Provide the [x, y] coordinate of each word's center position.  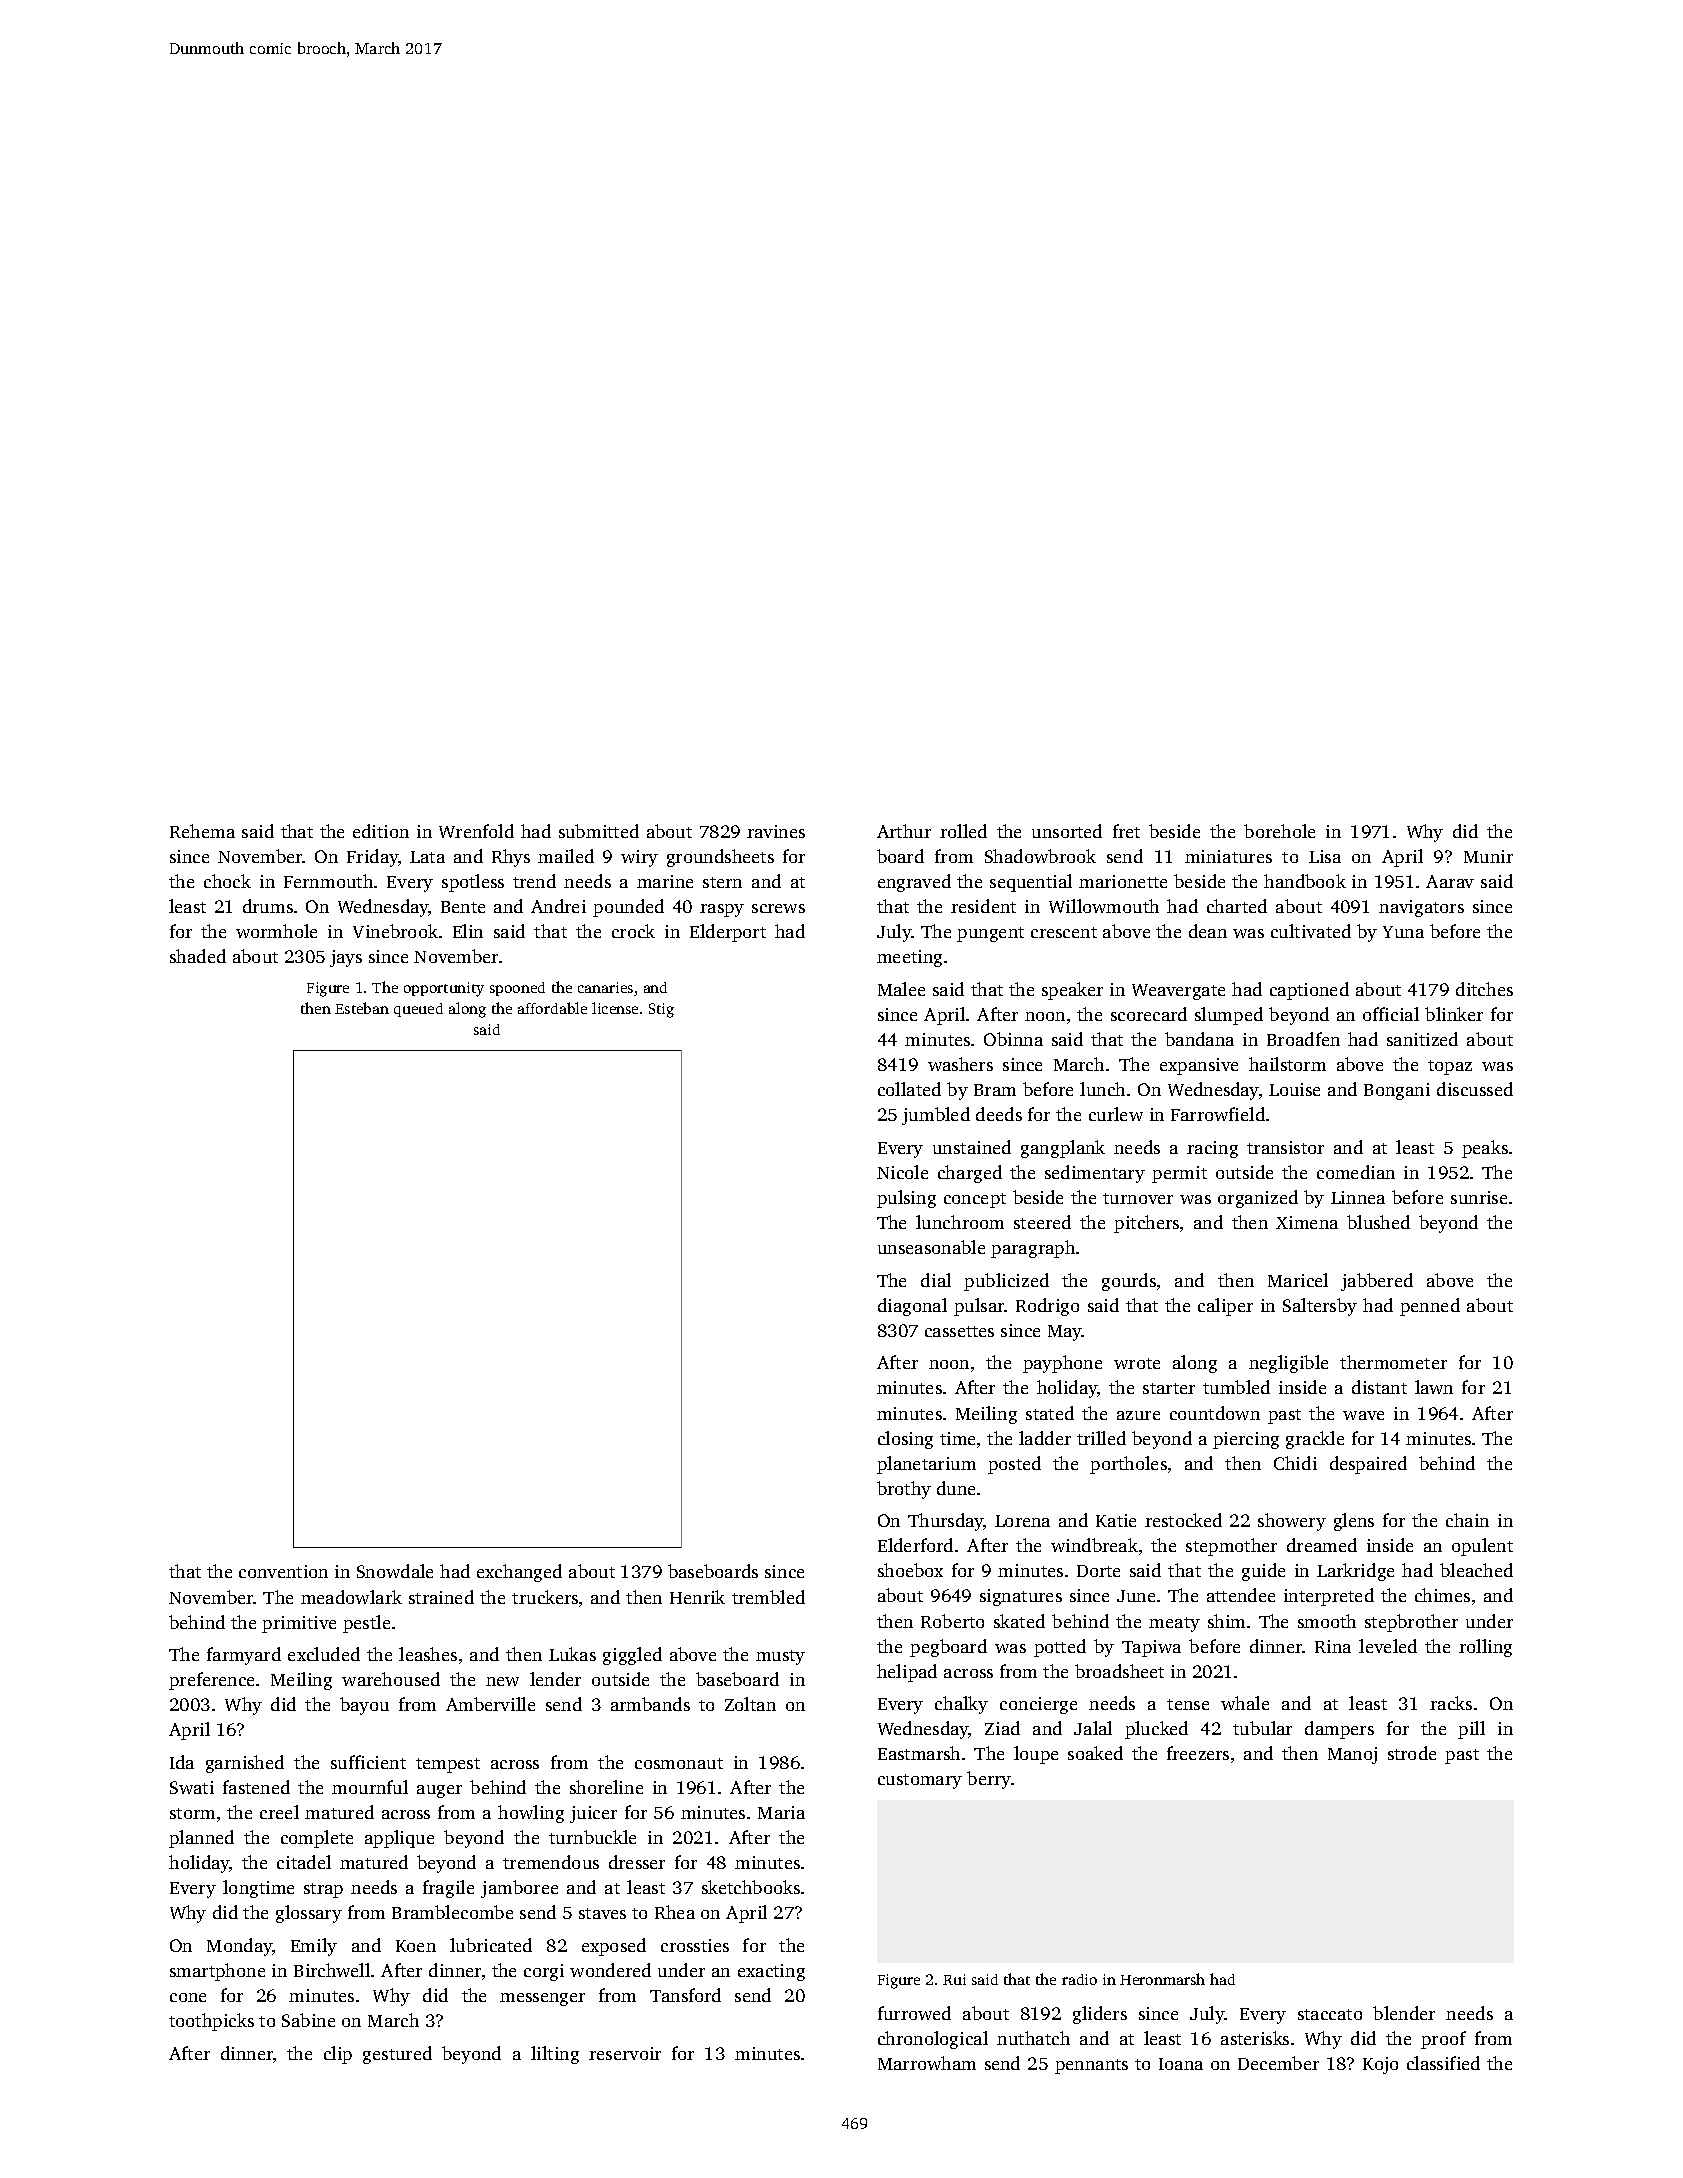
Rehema [202, 831]
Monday [239, 1947]
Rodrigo [1047, 1307]
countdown [1215, 1413]
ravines [776, 831]
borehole [1279, 831]
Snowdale [395, 1571]
